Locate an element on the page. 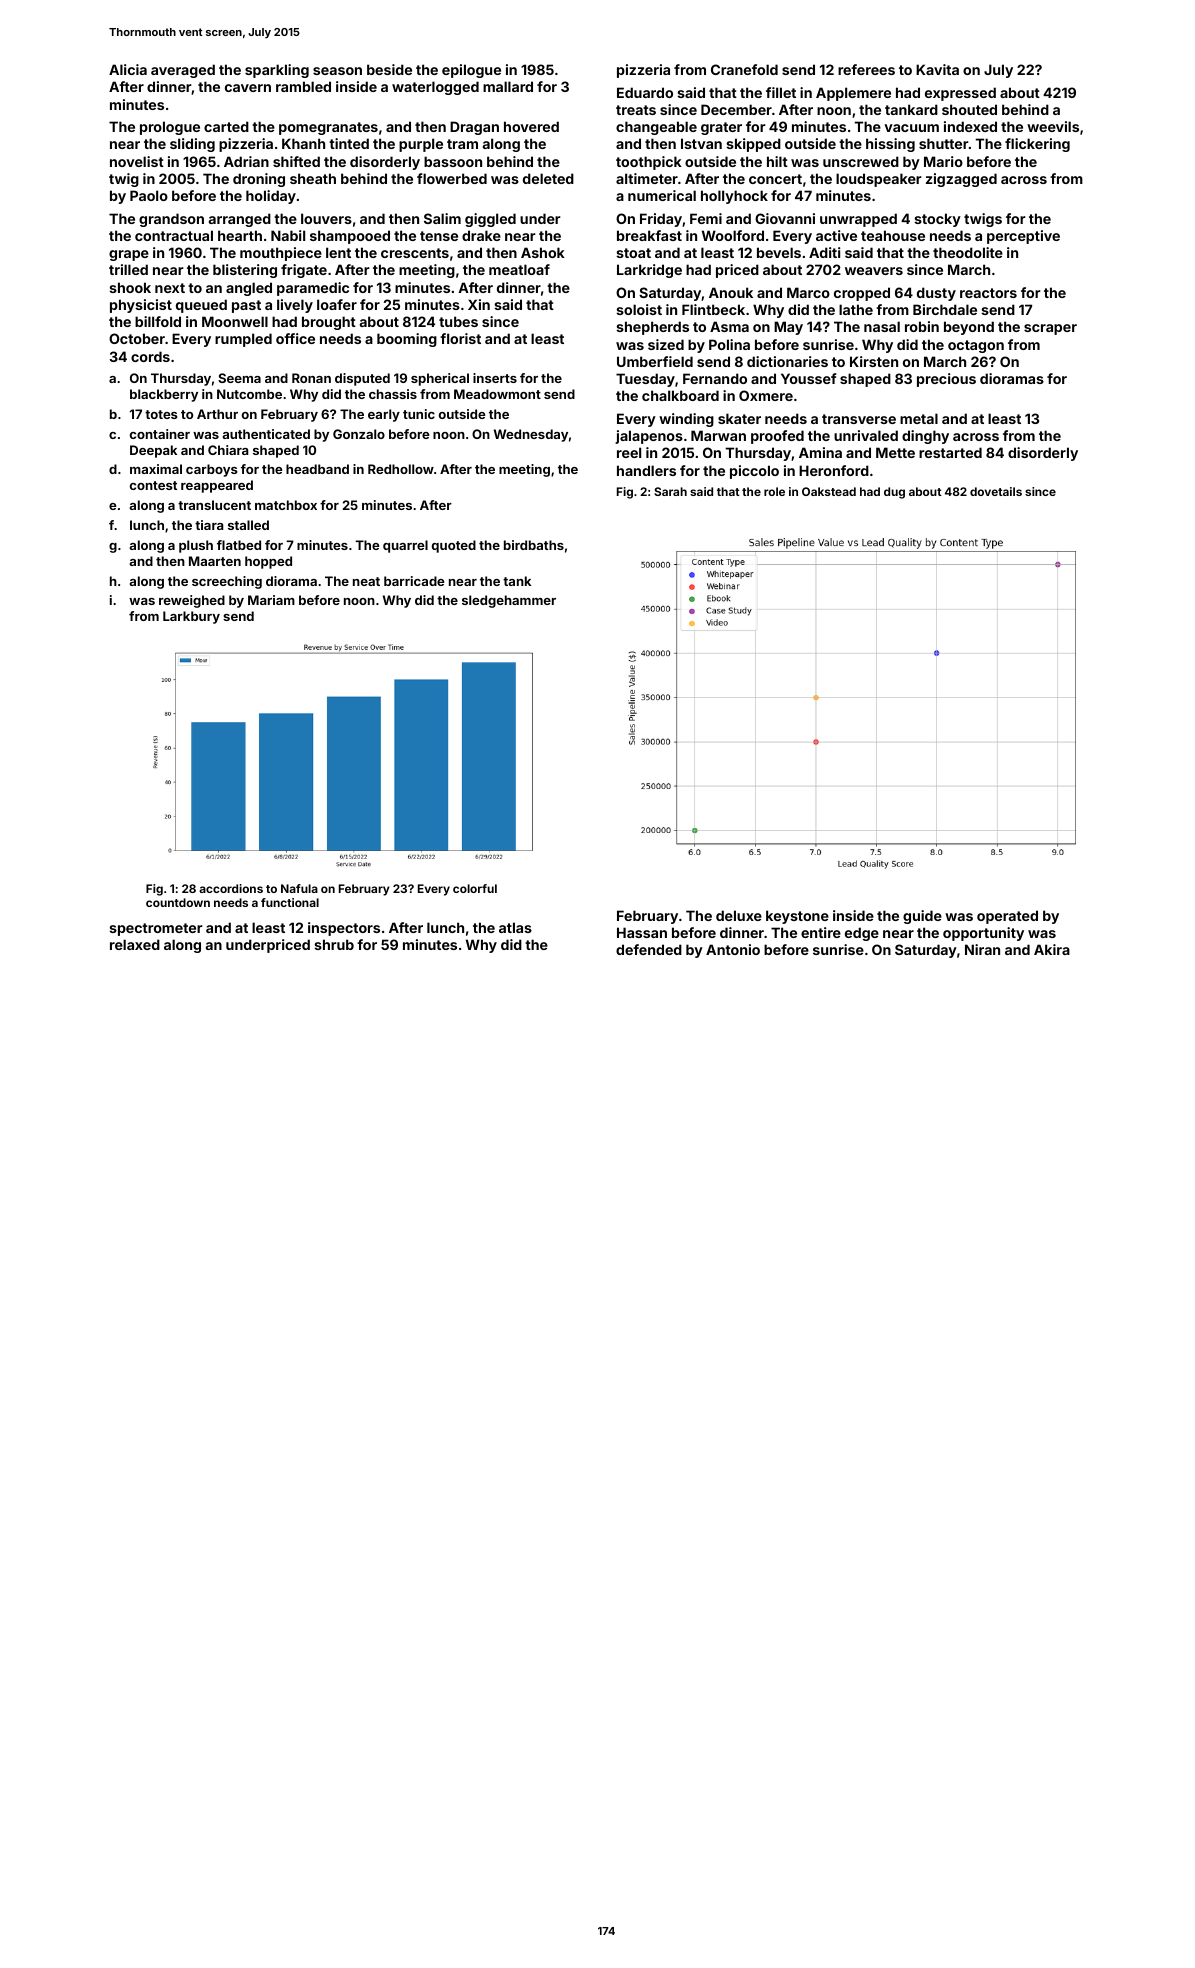 Image resolution: width=1195 pixels, height=1968 pixels. sized is located at coordinates (666, 344).
